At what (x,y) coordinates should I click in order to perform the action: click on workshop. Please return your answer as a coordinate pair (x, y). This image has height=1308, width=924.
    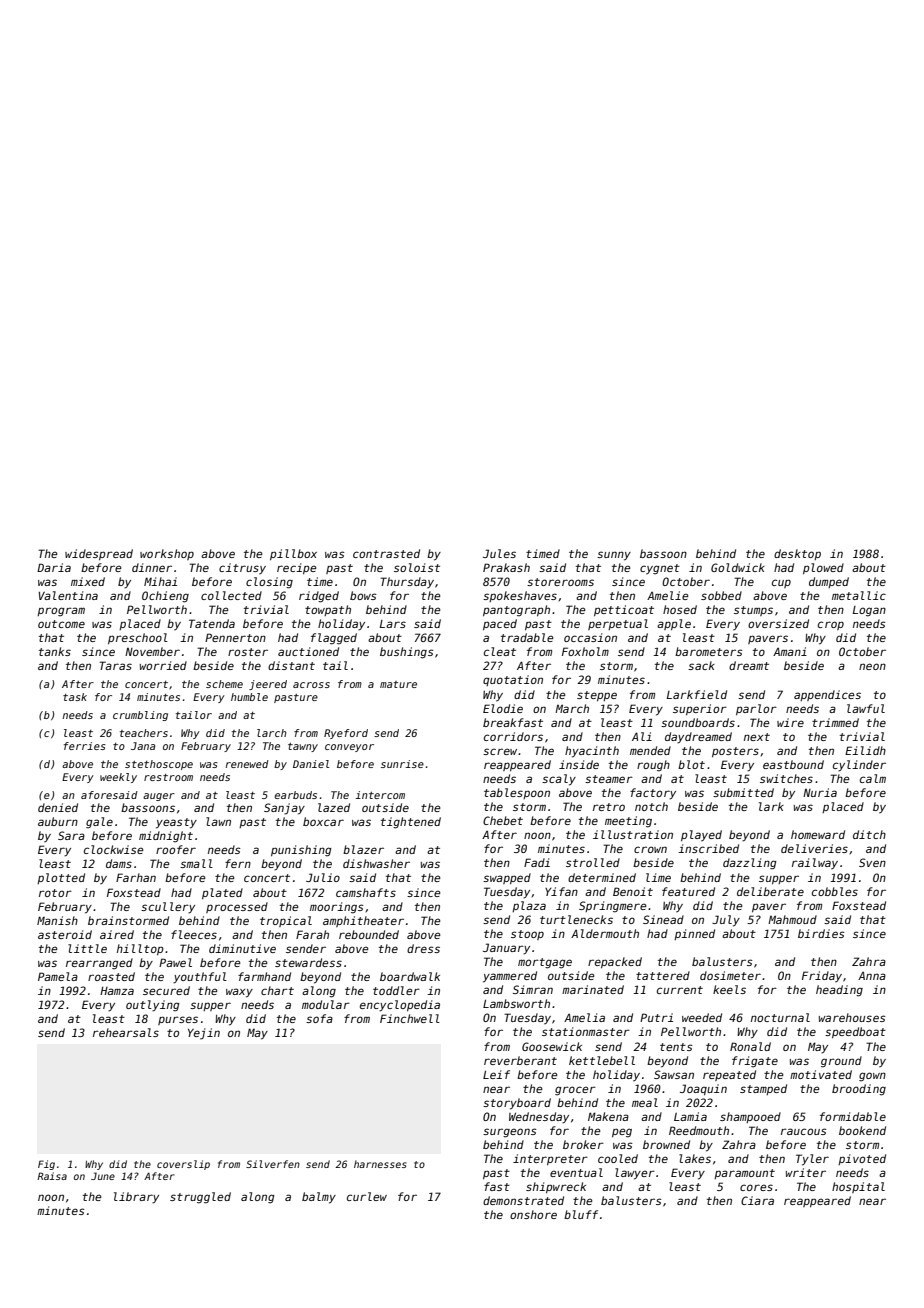
    Looking at the image, I should click on (167, 554).
